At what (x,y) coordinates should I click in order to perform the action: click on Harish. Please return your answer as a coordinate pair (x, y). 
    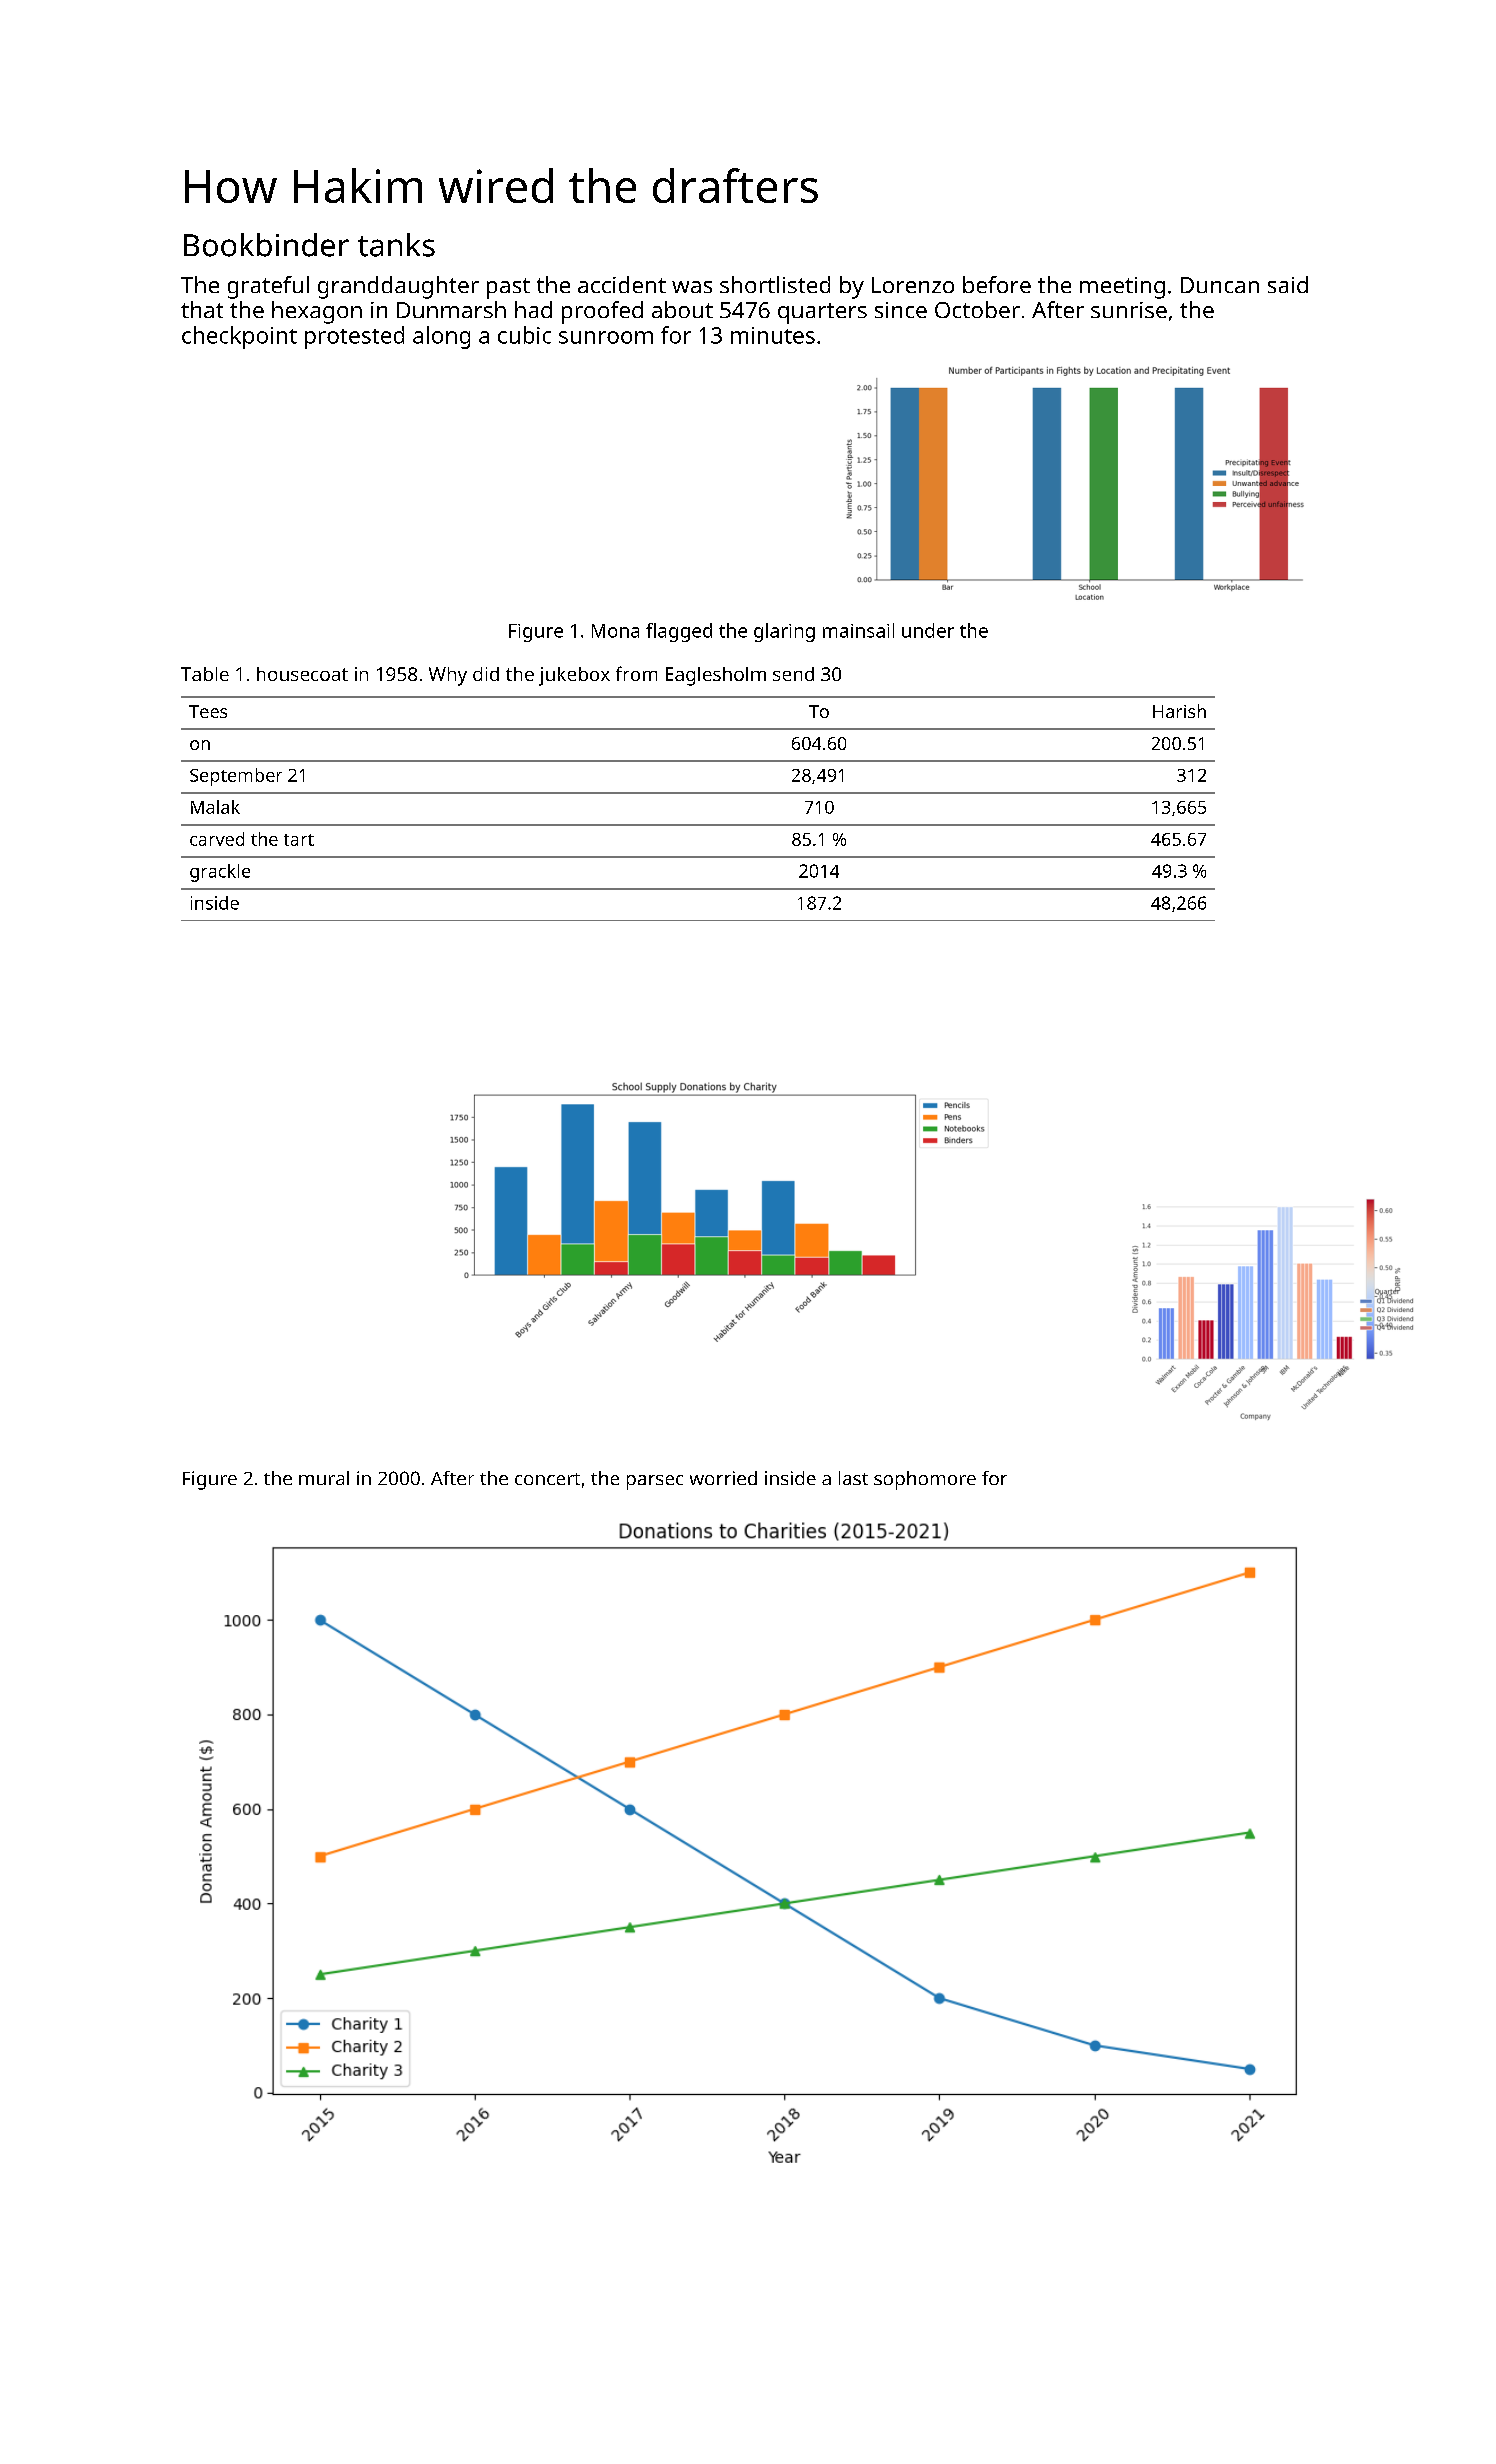
    Looking at the image, I should click on (1179, 711).
